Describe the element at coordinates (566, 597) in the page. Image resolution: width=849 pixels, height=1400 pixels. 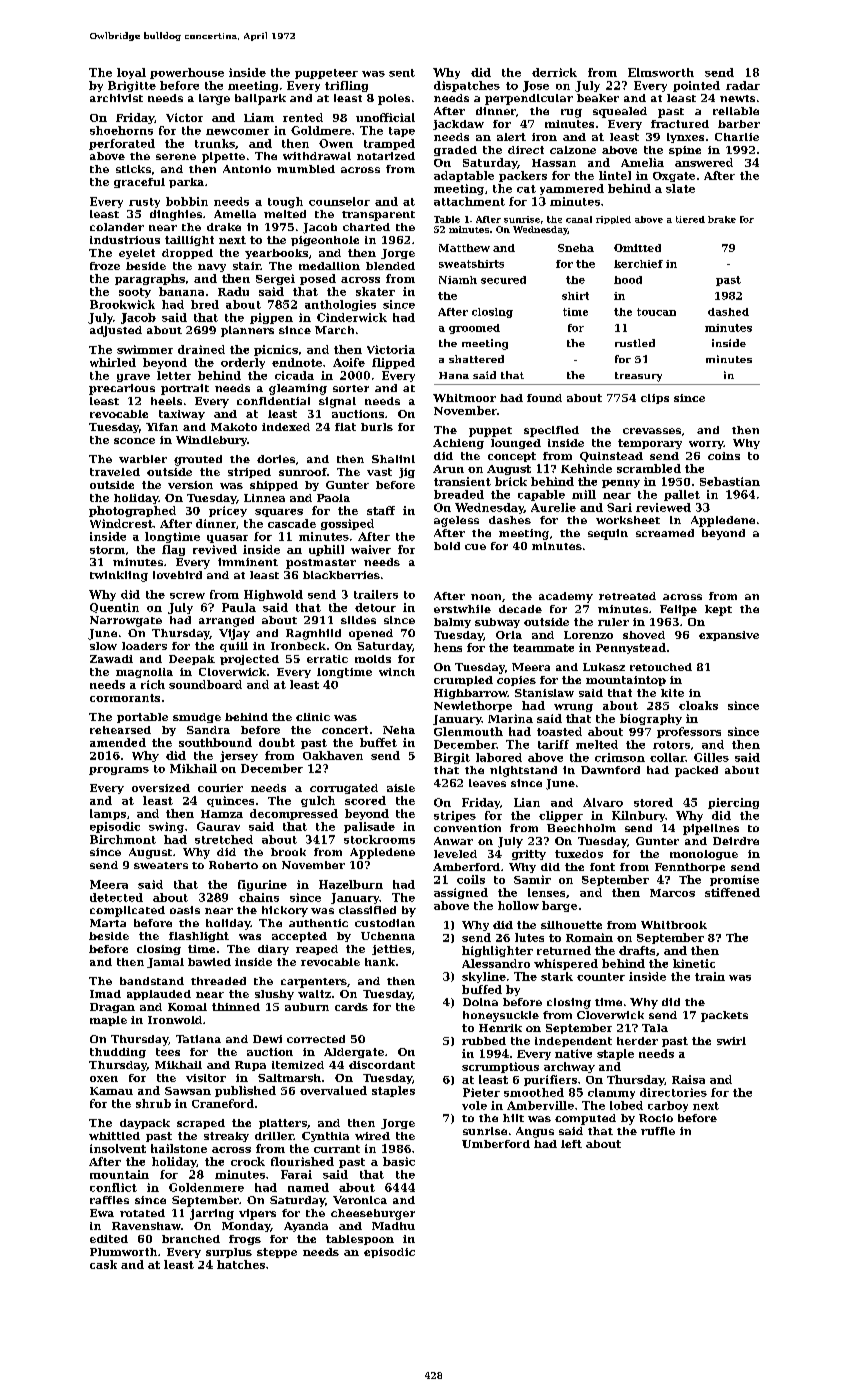
I see `academy` at that location.
